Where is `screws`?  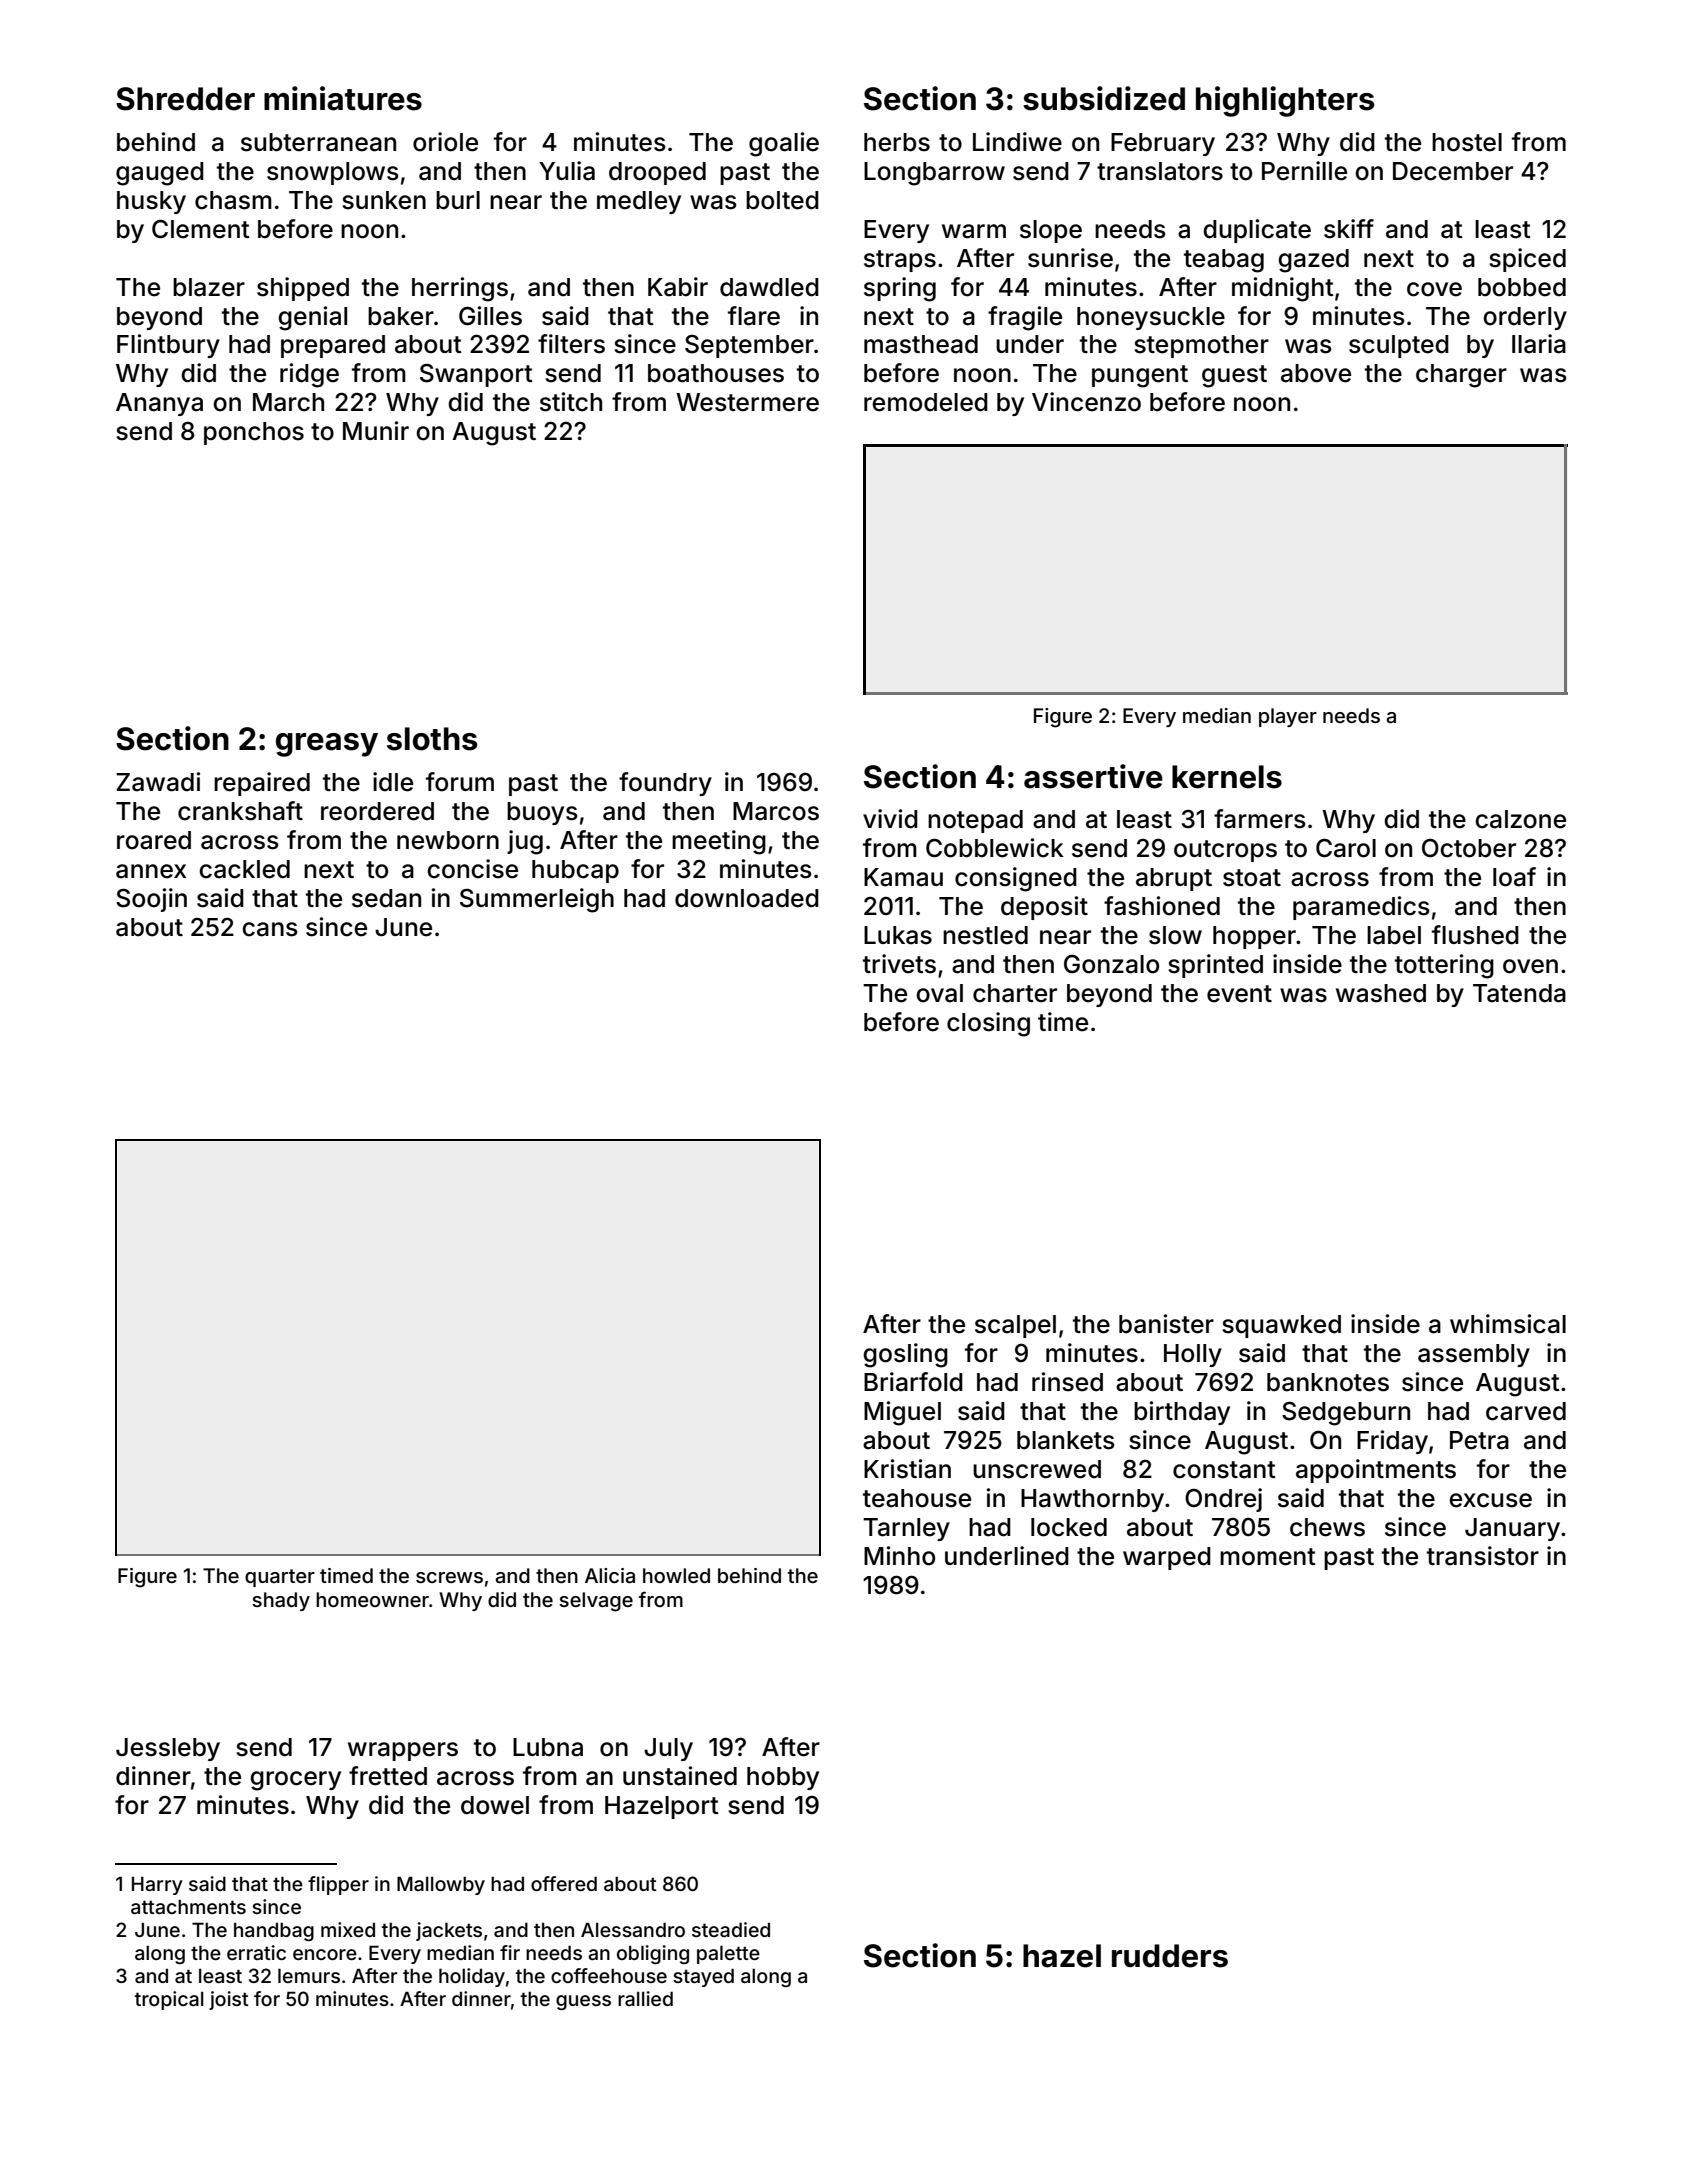
screws is located at coordinates (449, 1577).
